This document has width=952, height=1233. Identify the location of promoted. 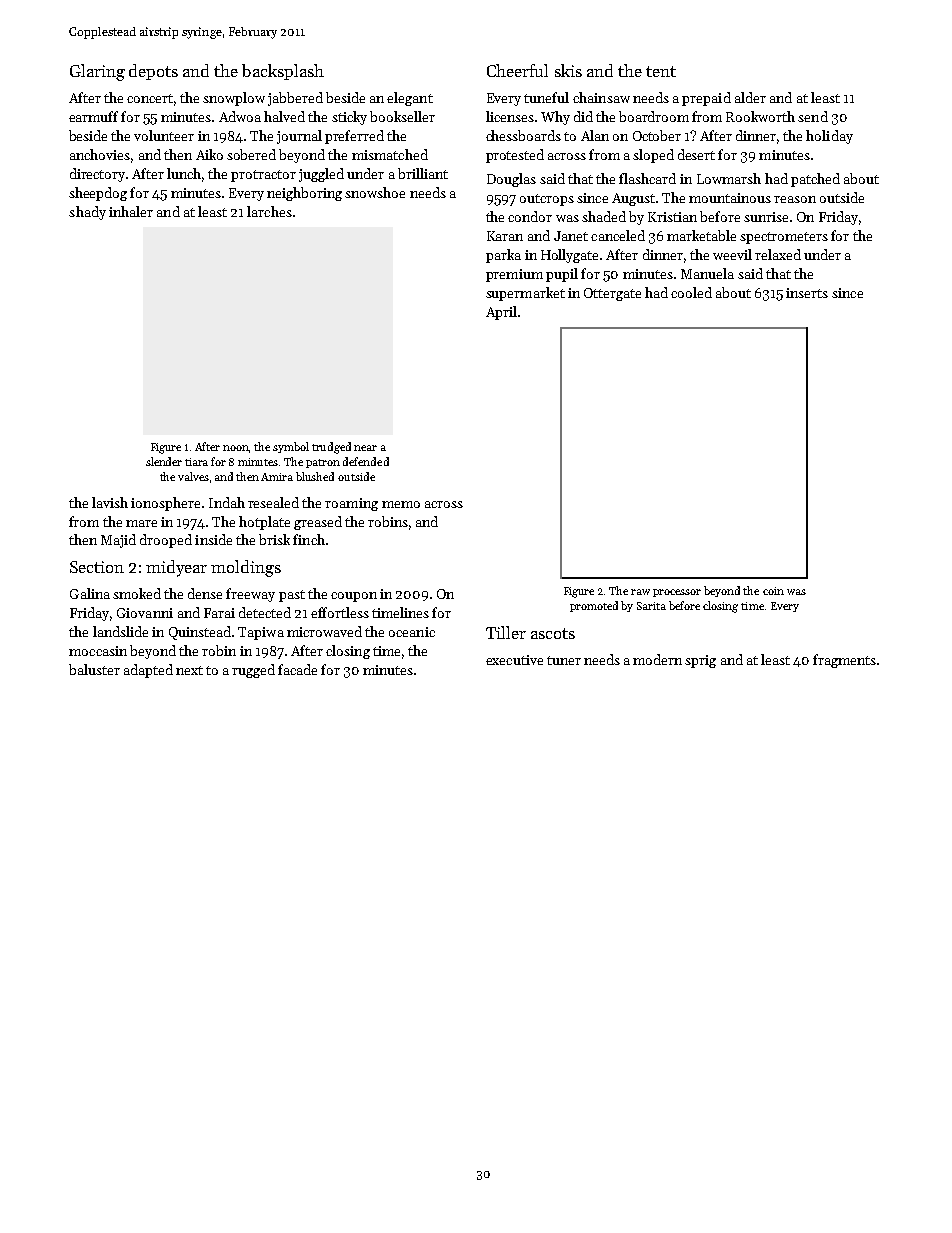
(594, 606).
